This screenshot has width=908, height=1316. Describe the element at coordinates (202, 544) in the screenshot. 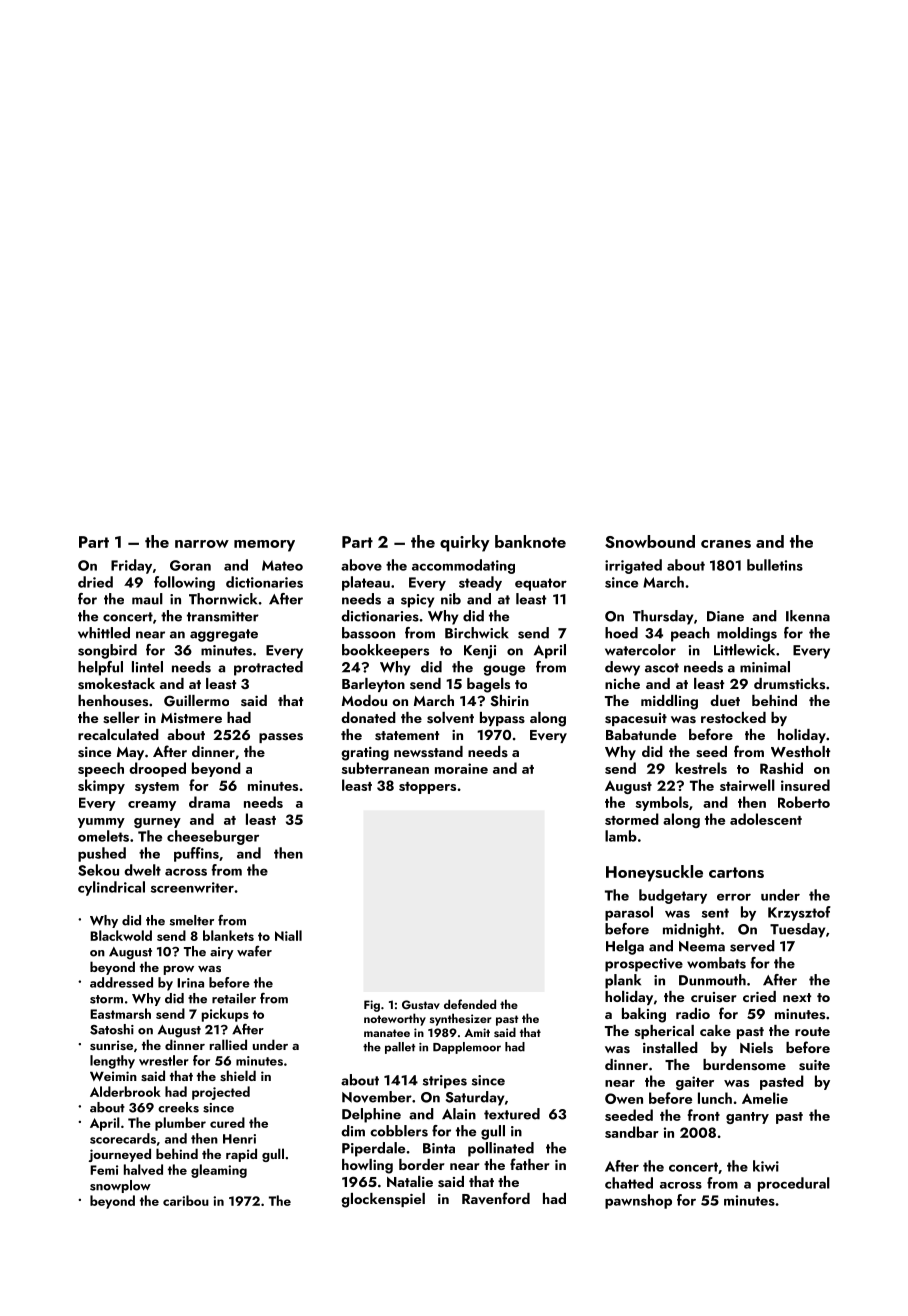

I see `narrow` at that location.
